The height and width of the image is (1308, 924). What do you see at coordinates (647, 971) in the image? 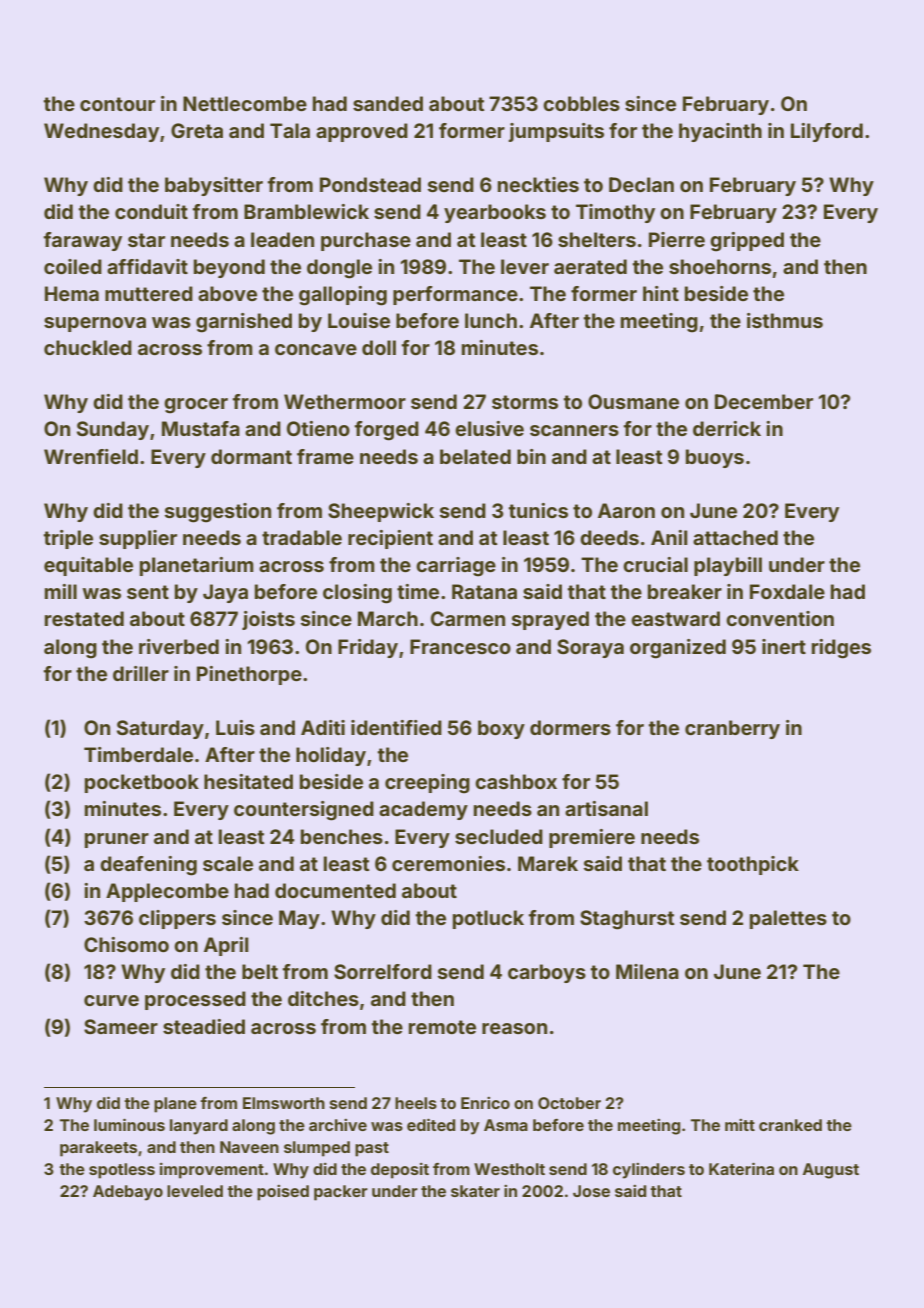
I see `Milena` at bounding box center [647, 971].
